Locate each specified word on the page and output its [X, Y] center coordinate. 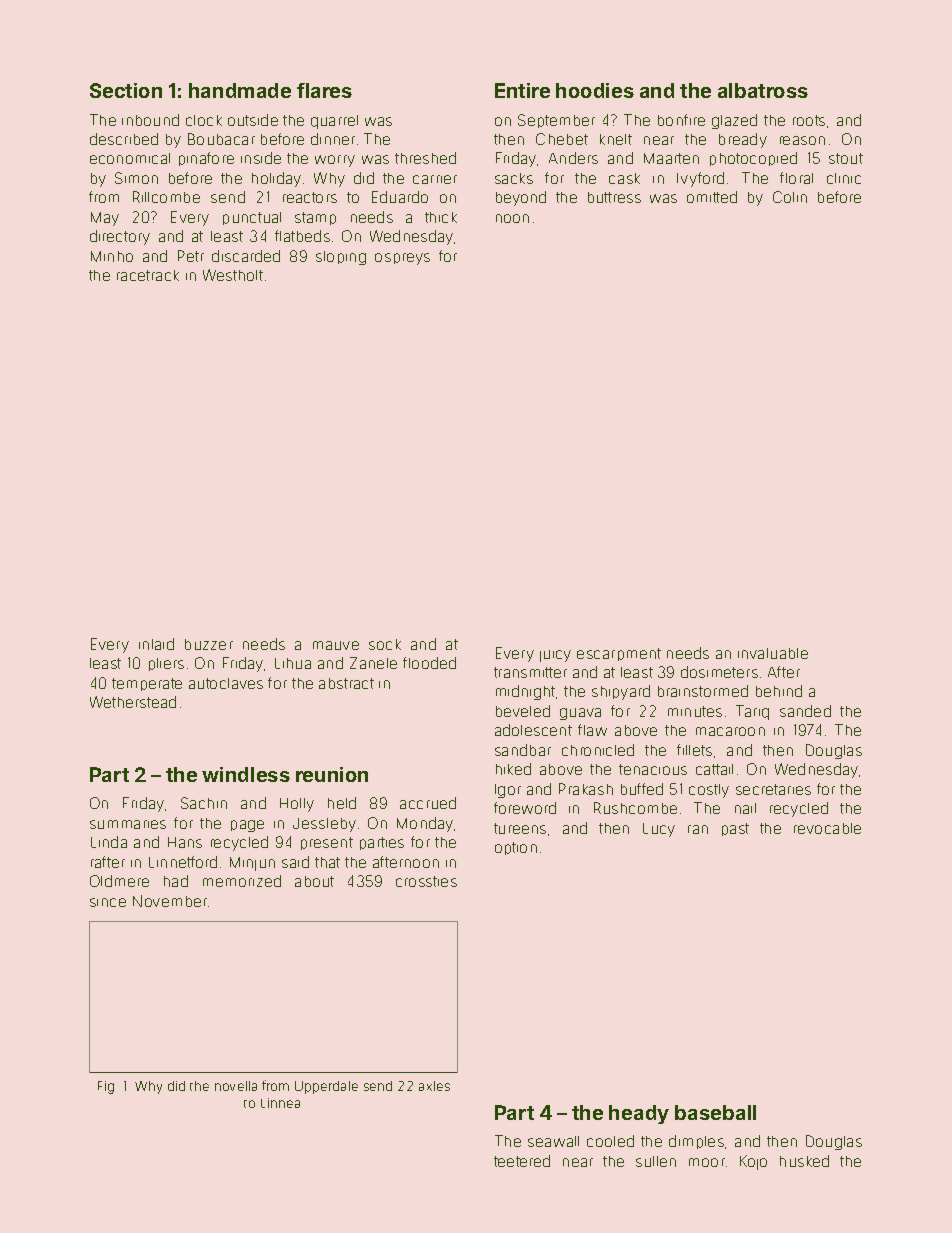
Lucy [659, 830]
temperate [147, 684]
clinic [844, 178]
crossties [426, 881]
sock [385, 644]
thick [441, 217]
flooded [429, 663]
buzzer [209, 644]
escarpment [619, 654]
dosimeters [719, 672]
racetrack [148, 275]
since [108, 902]
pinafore [206, 159]
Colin [790, 197]
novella [236, 1086]
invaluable [773, 653]
